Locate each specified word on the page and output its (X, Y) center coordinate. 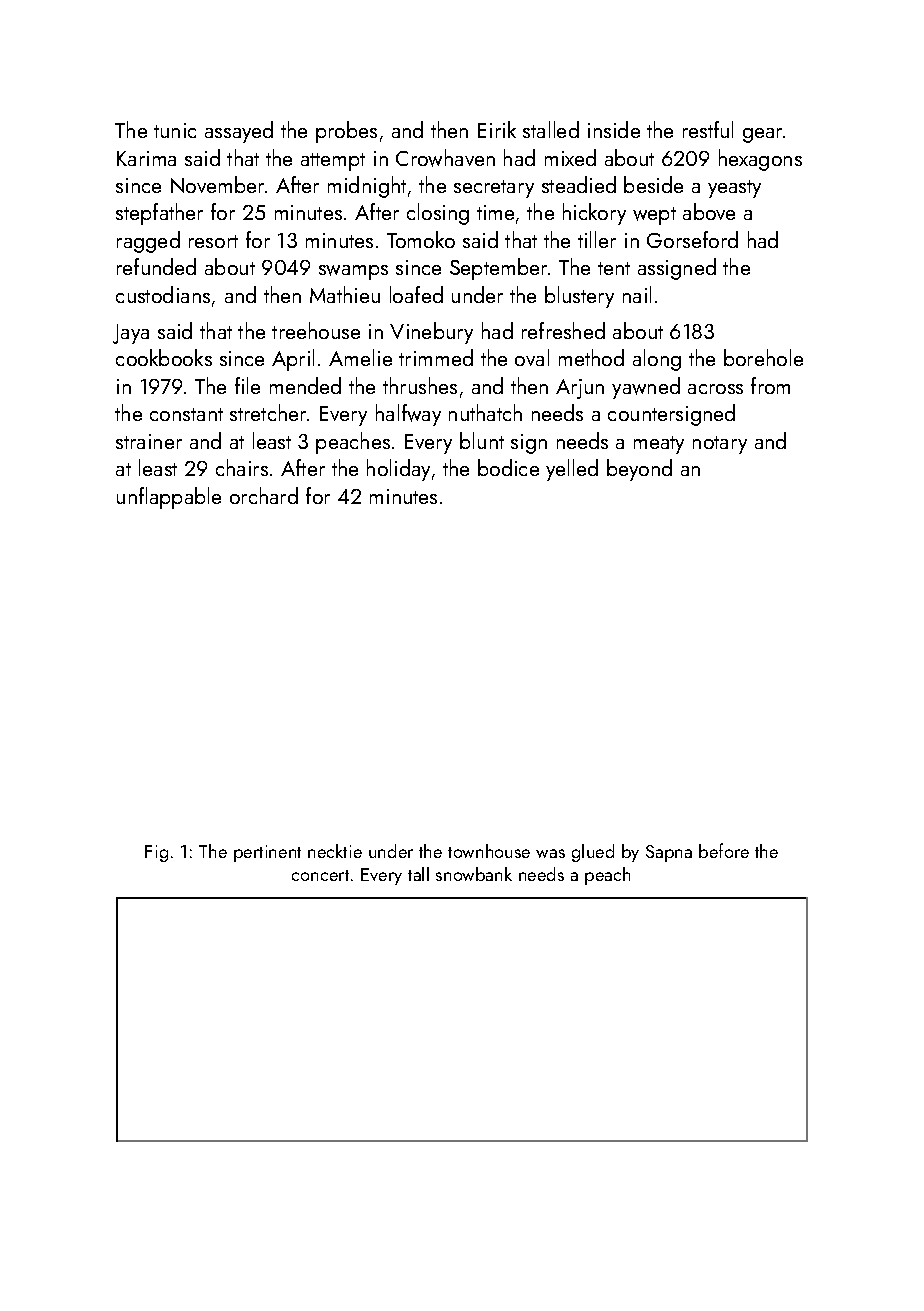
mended (305, 385)
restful (708, 129)
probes (346, 132)
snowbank (474, 874)
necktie (335, 851)
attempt (333, 162)
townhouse (489, 851)
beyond (639, 470)
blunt (482, 440)
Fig (156, 853)
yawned (646, 388)
